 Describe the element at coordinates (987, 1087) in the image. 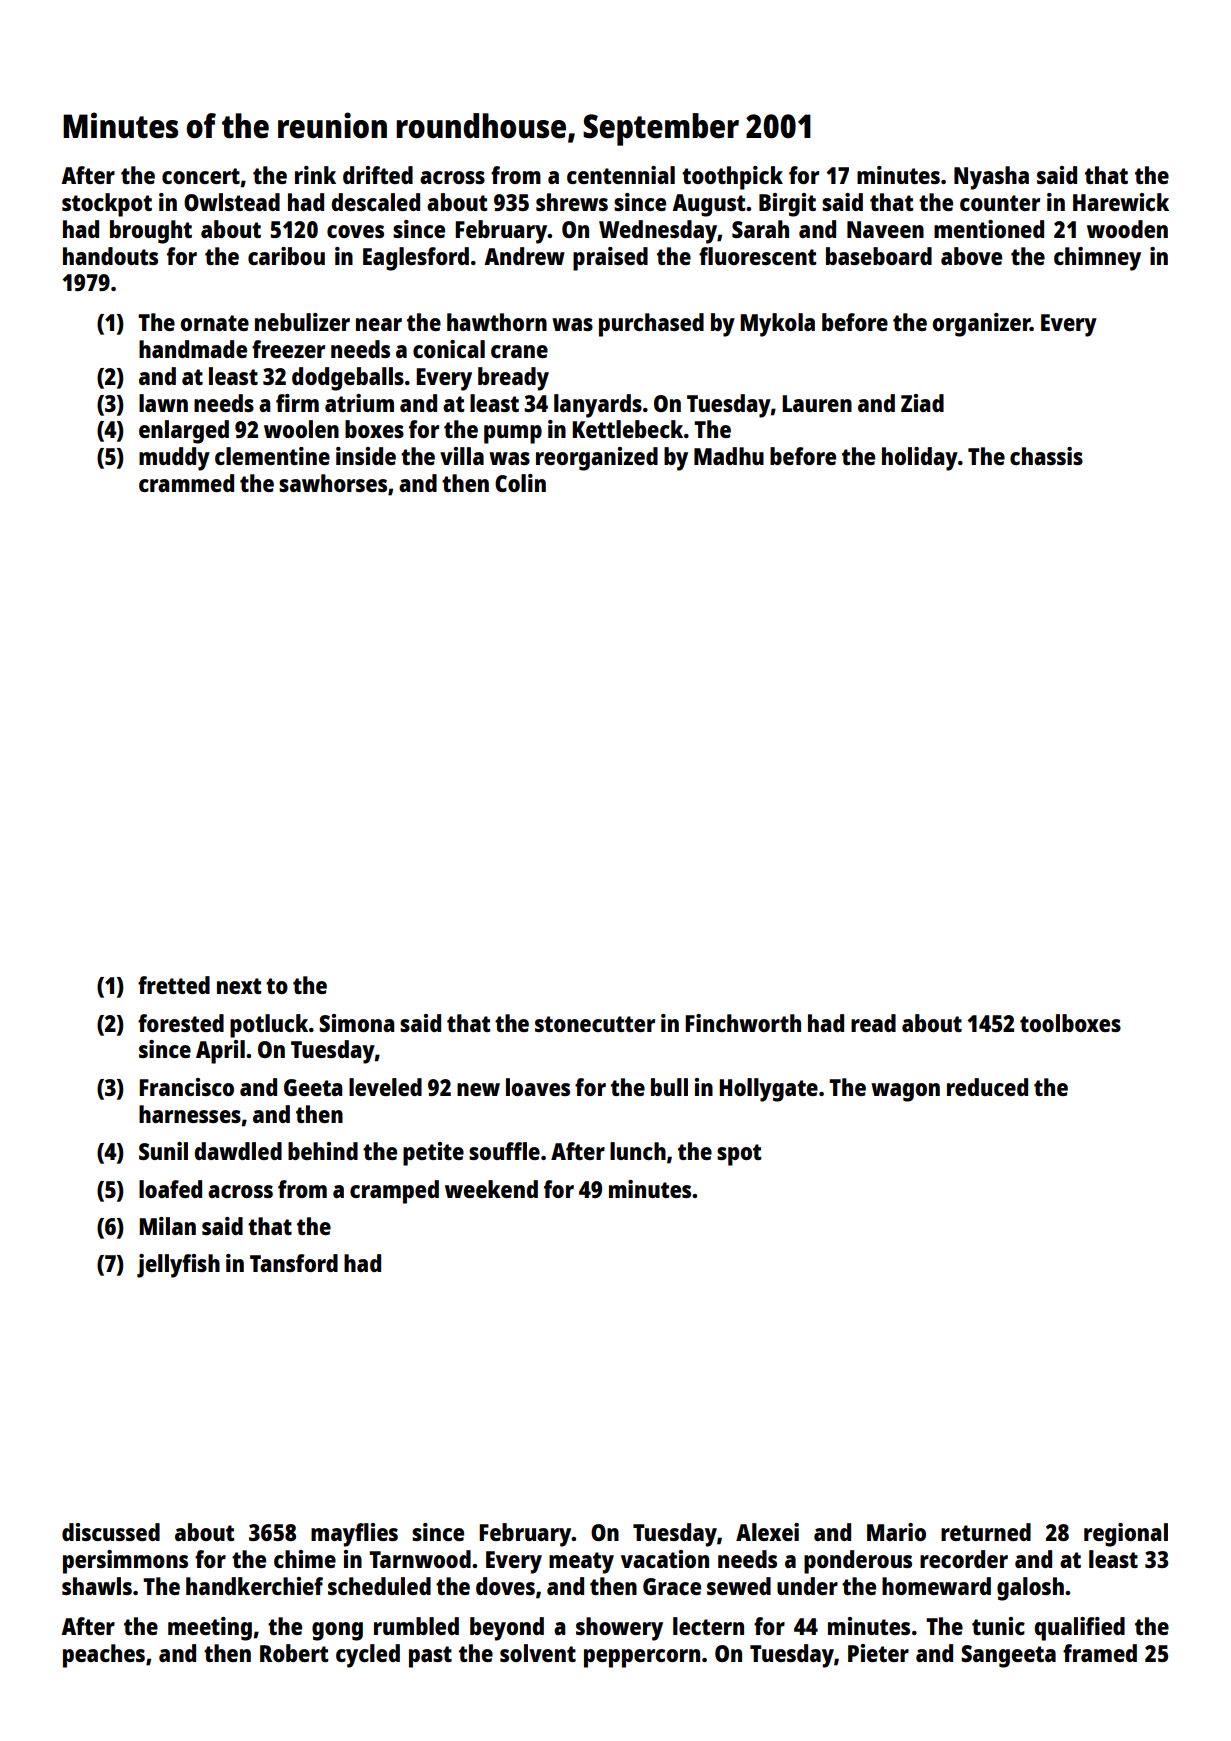

I see `reduced` at that location.
